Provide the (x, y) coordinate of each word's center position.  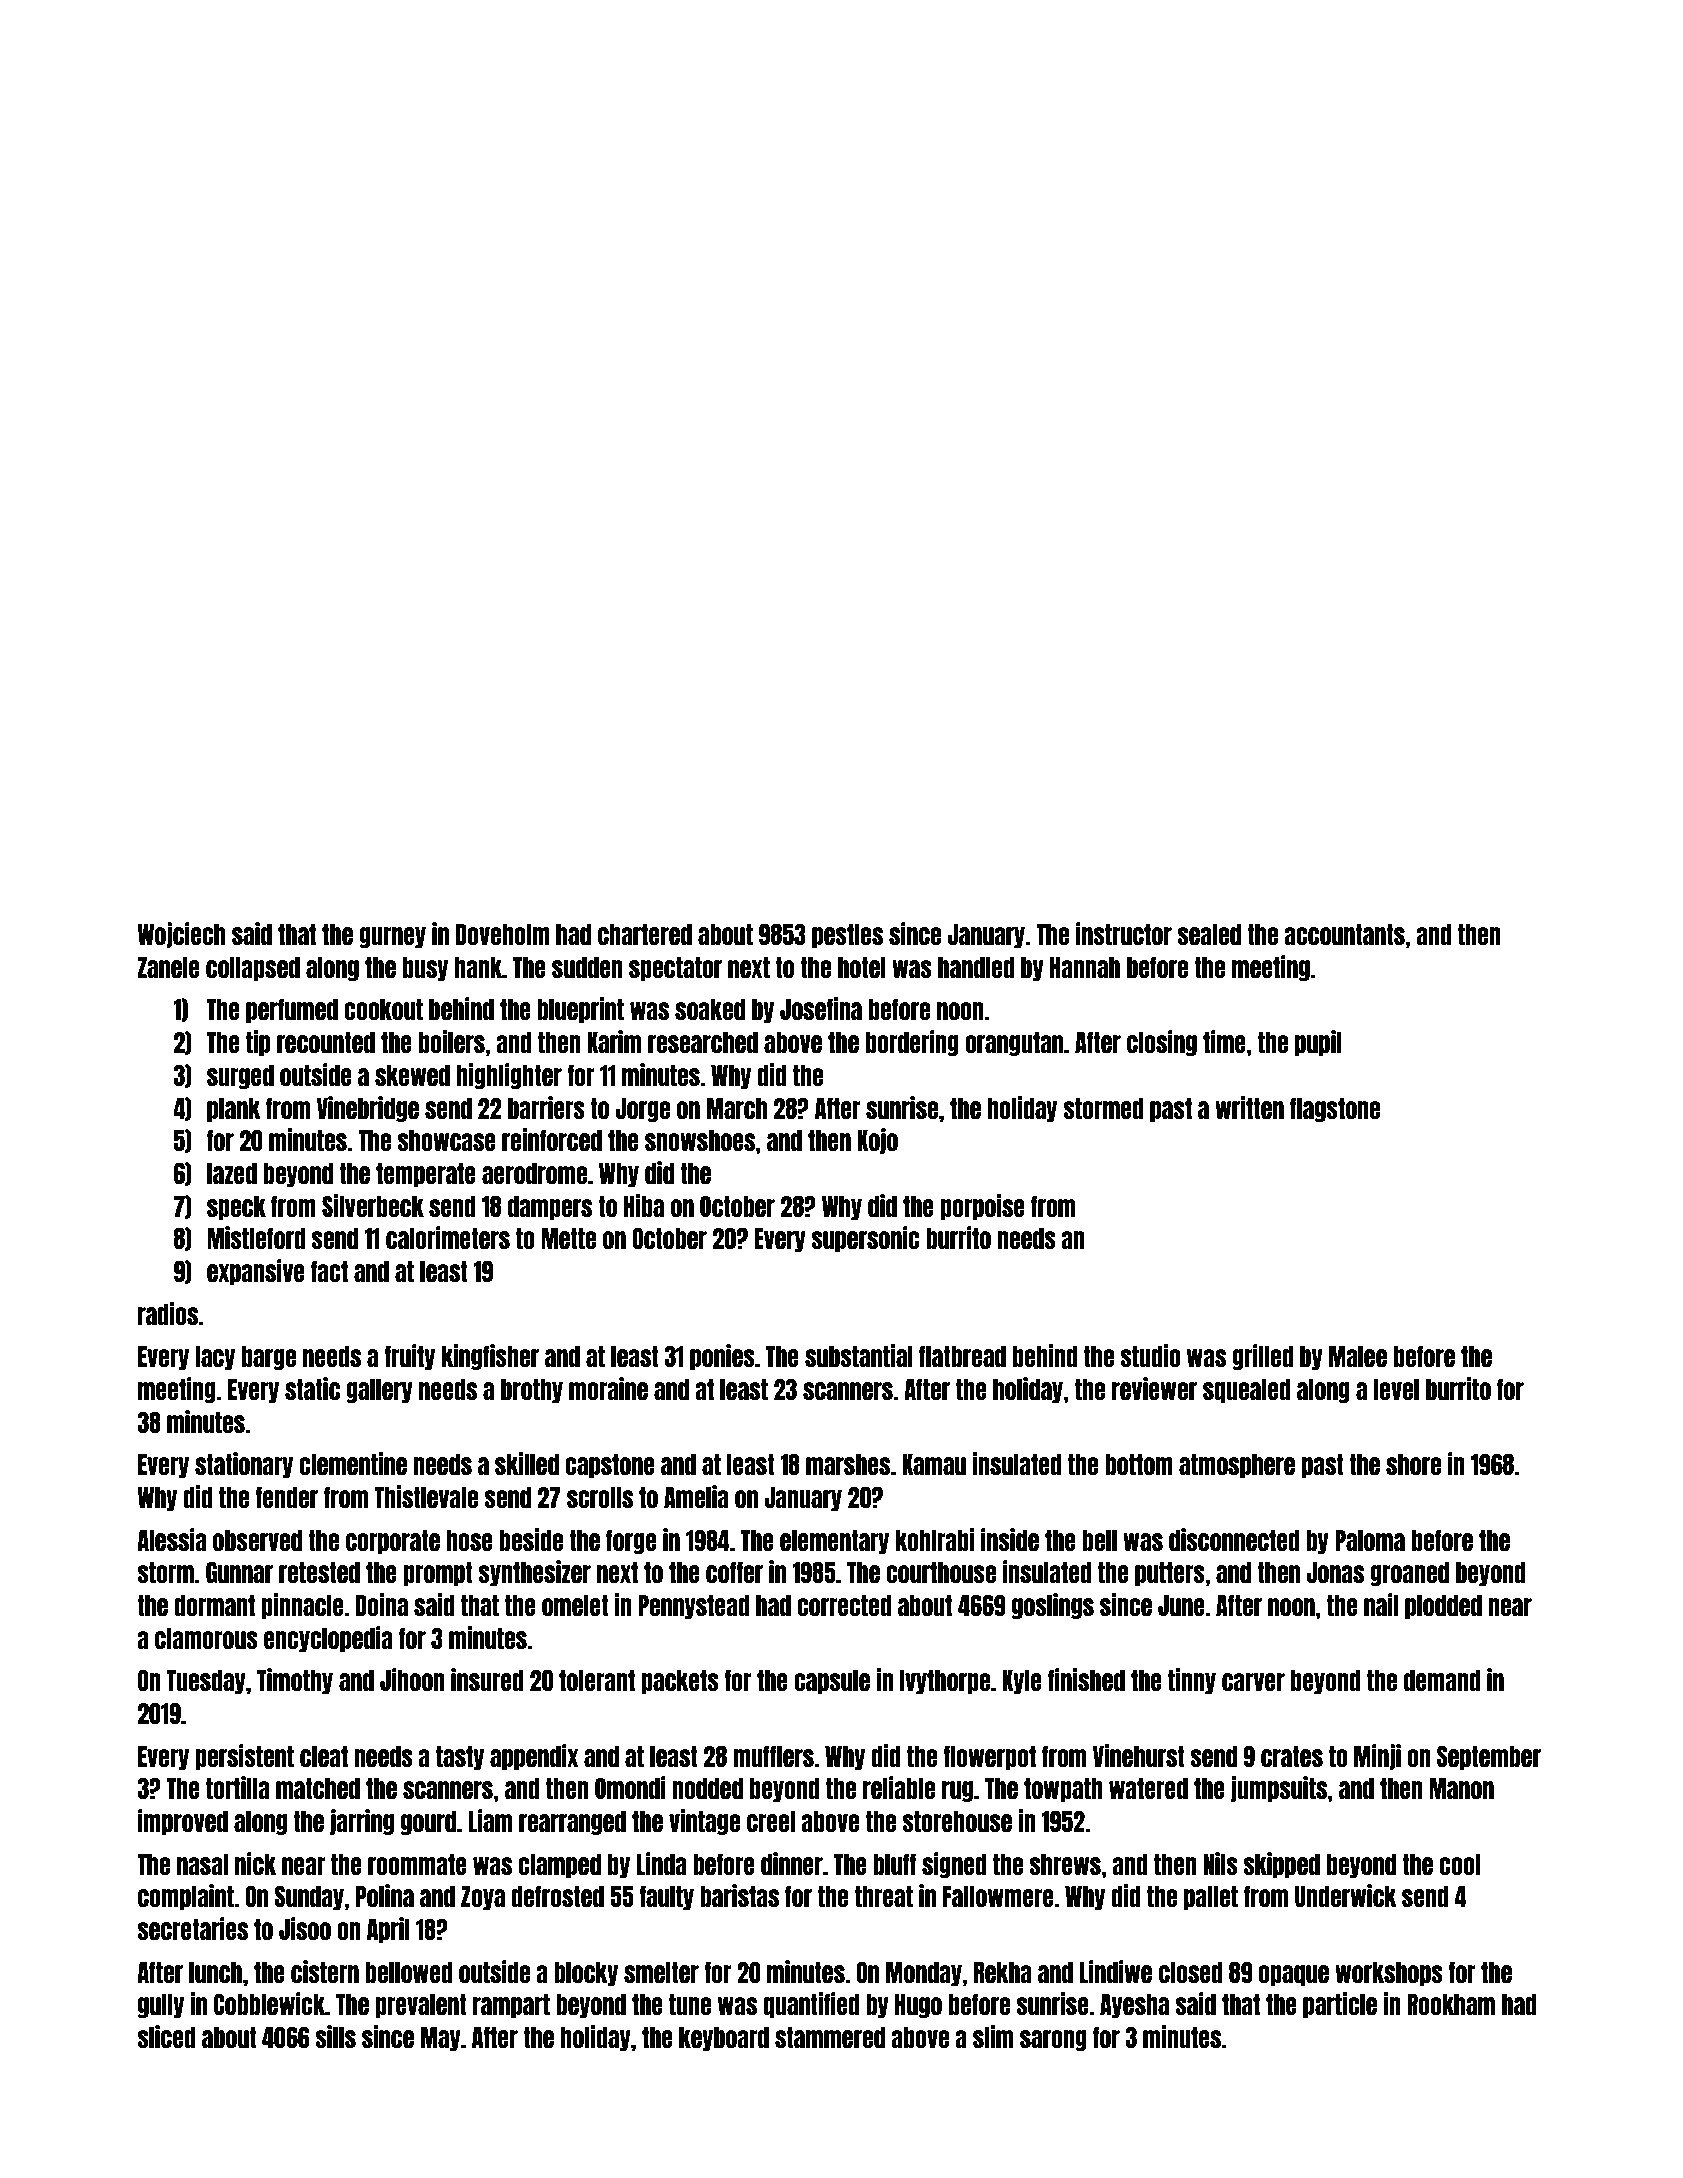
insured (487, 1679)
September (1489, 1758)
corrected (844, 1605)
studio (1150, 1355)
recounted (326, 1042)
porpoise (983, 1207)
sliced (166, 2036)
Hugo (918, 2006)
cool (1459, 1864)
